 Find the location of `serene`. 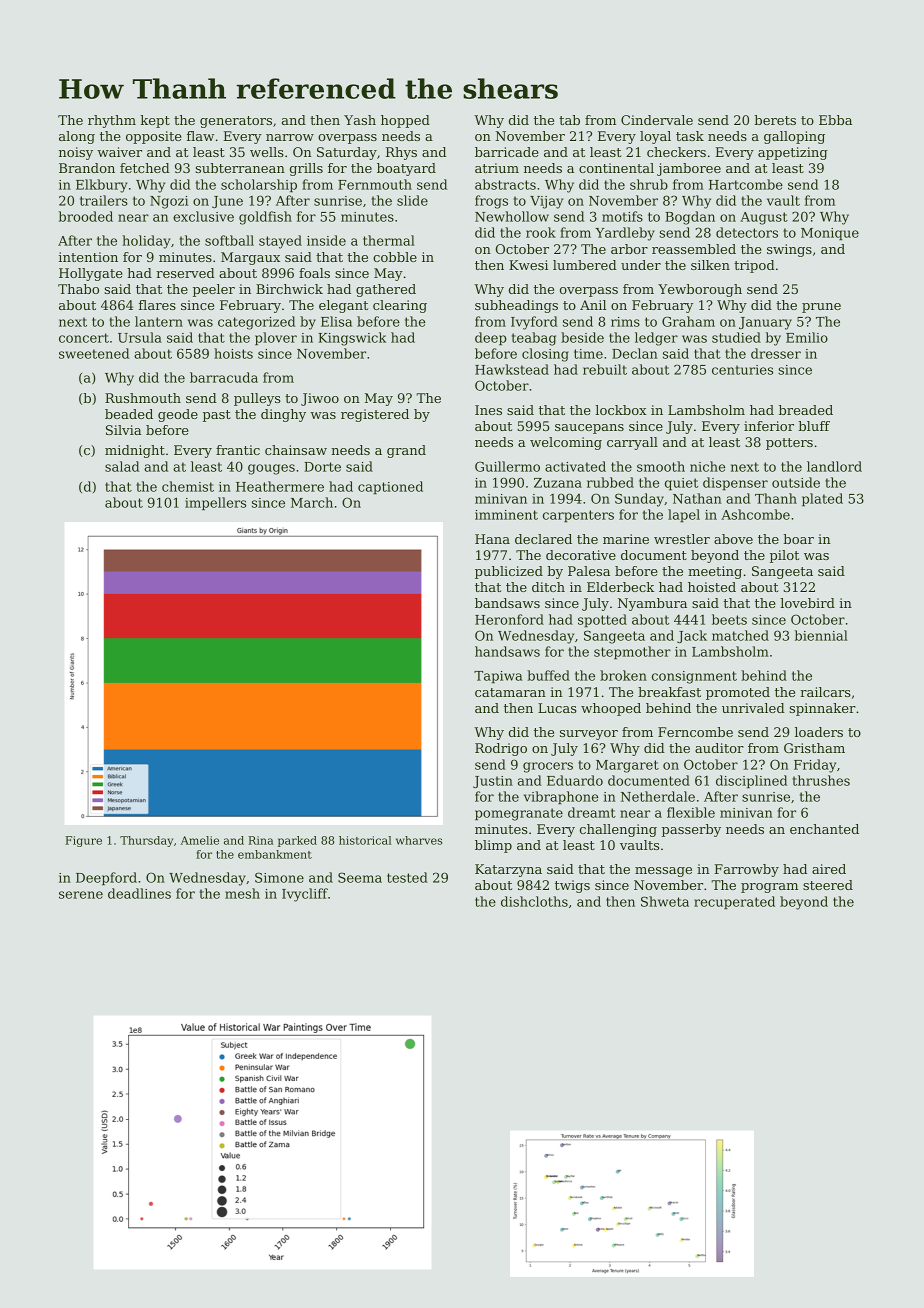

serene is located at coordinates (81, 895).
